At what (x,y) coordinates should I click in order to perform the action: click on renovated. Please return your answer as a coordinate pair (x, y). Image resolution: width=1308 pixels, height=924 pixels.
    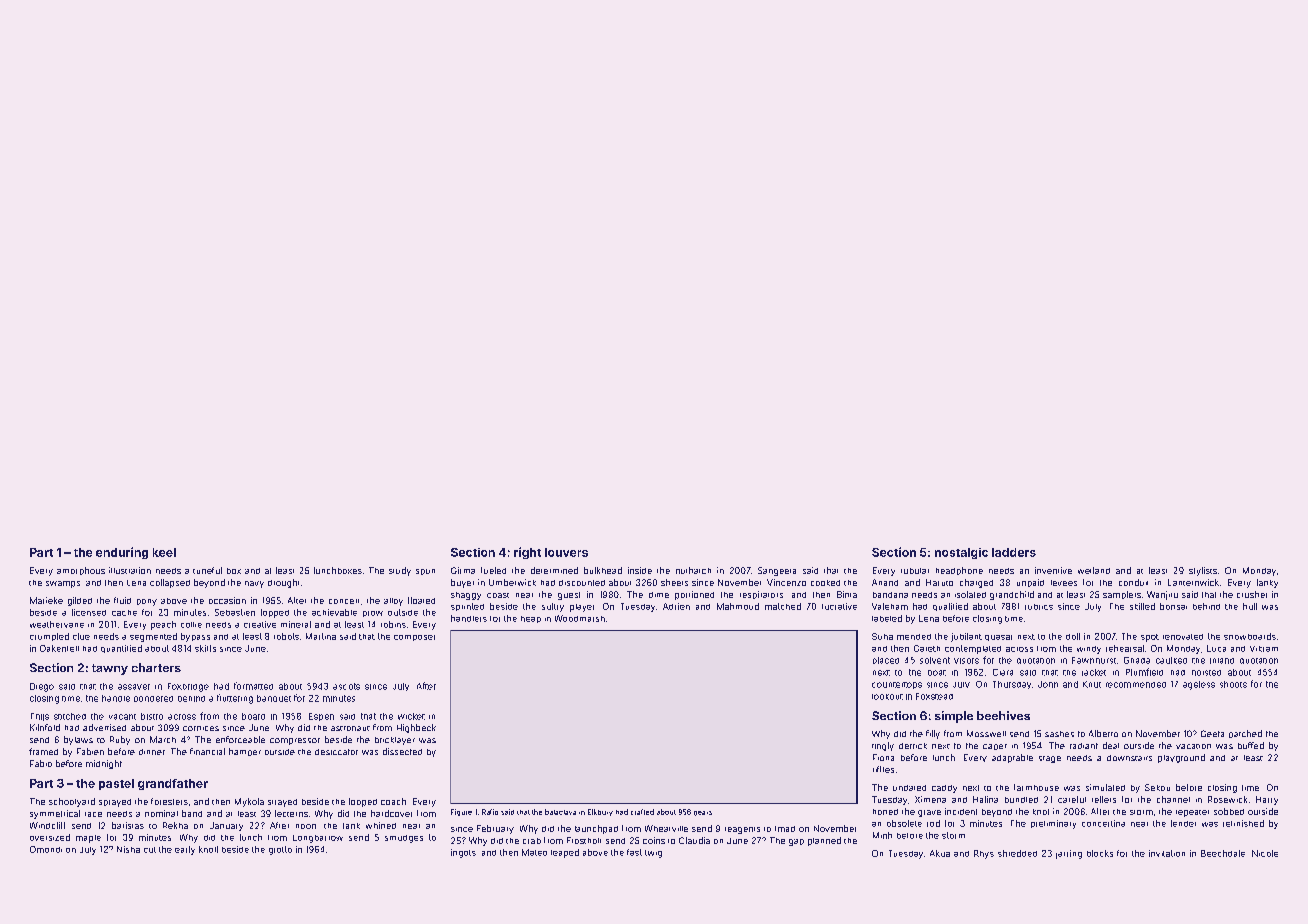
    Looking at the image, I should click on (1183, 637).
